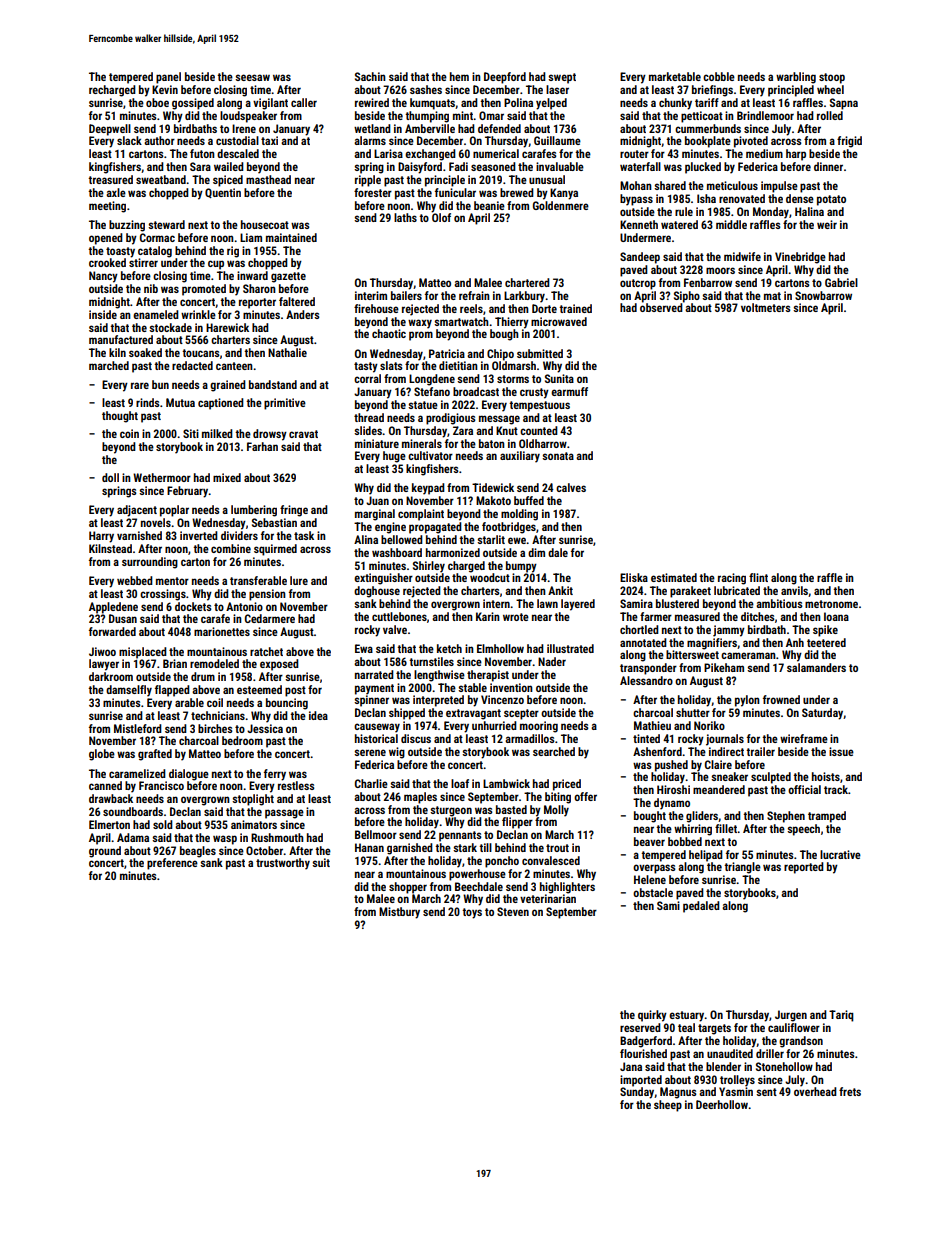 This image has height=1233, width=952. Describe the element at coordinates (836, 789) in the image. I see `track` at that location.
